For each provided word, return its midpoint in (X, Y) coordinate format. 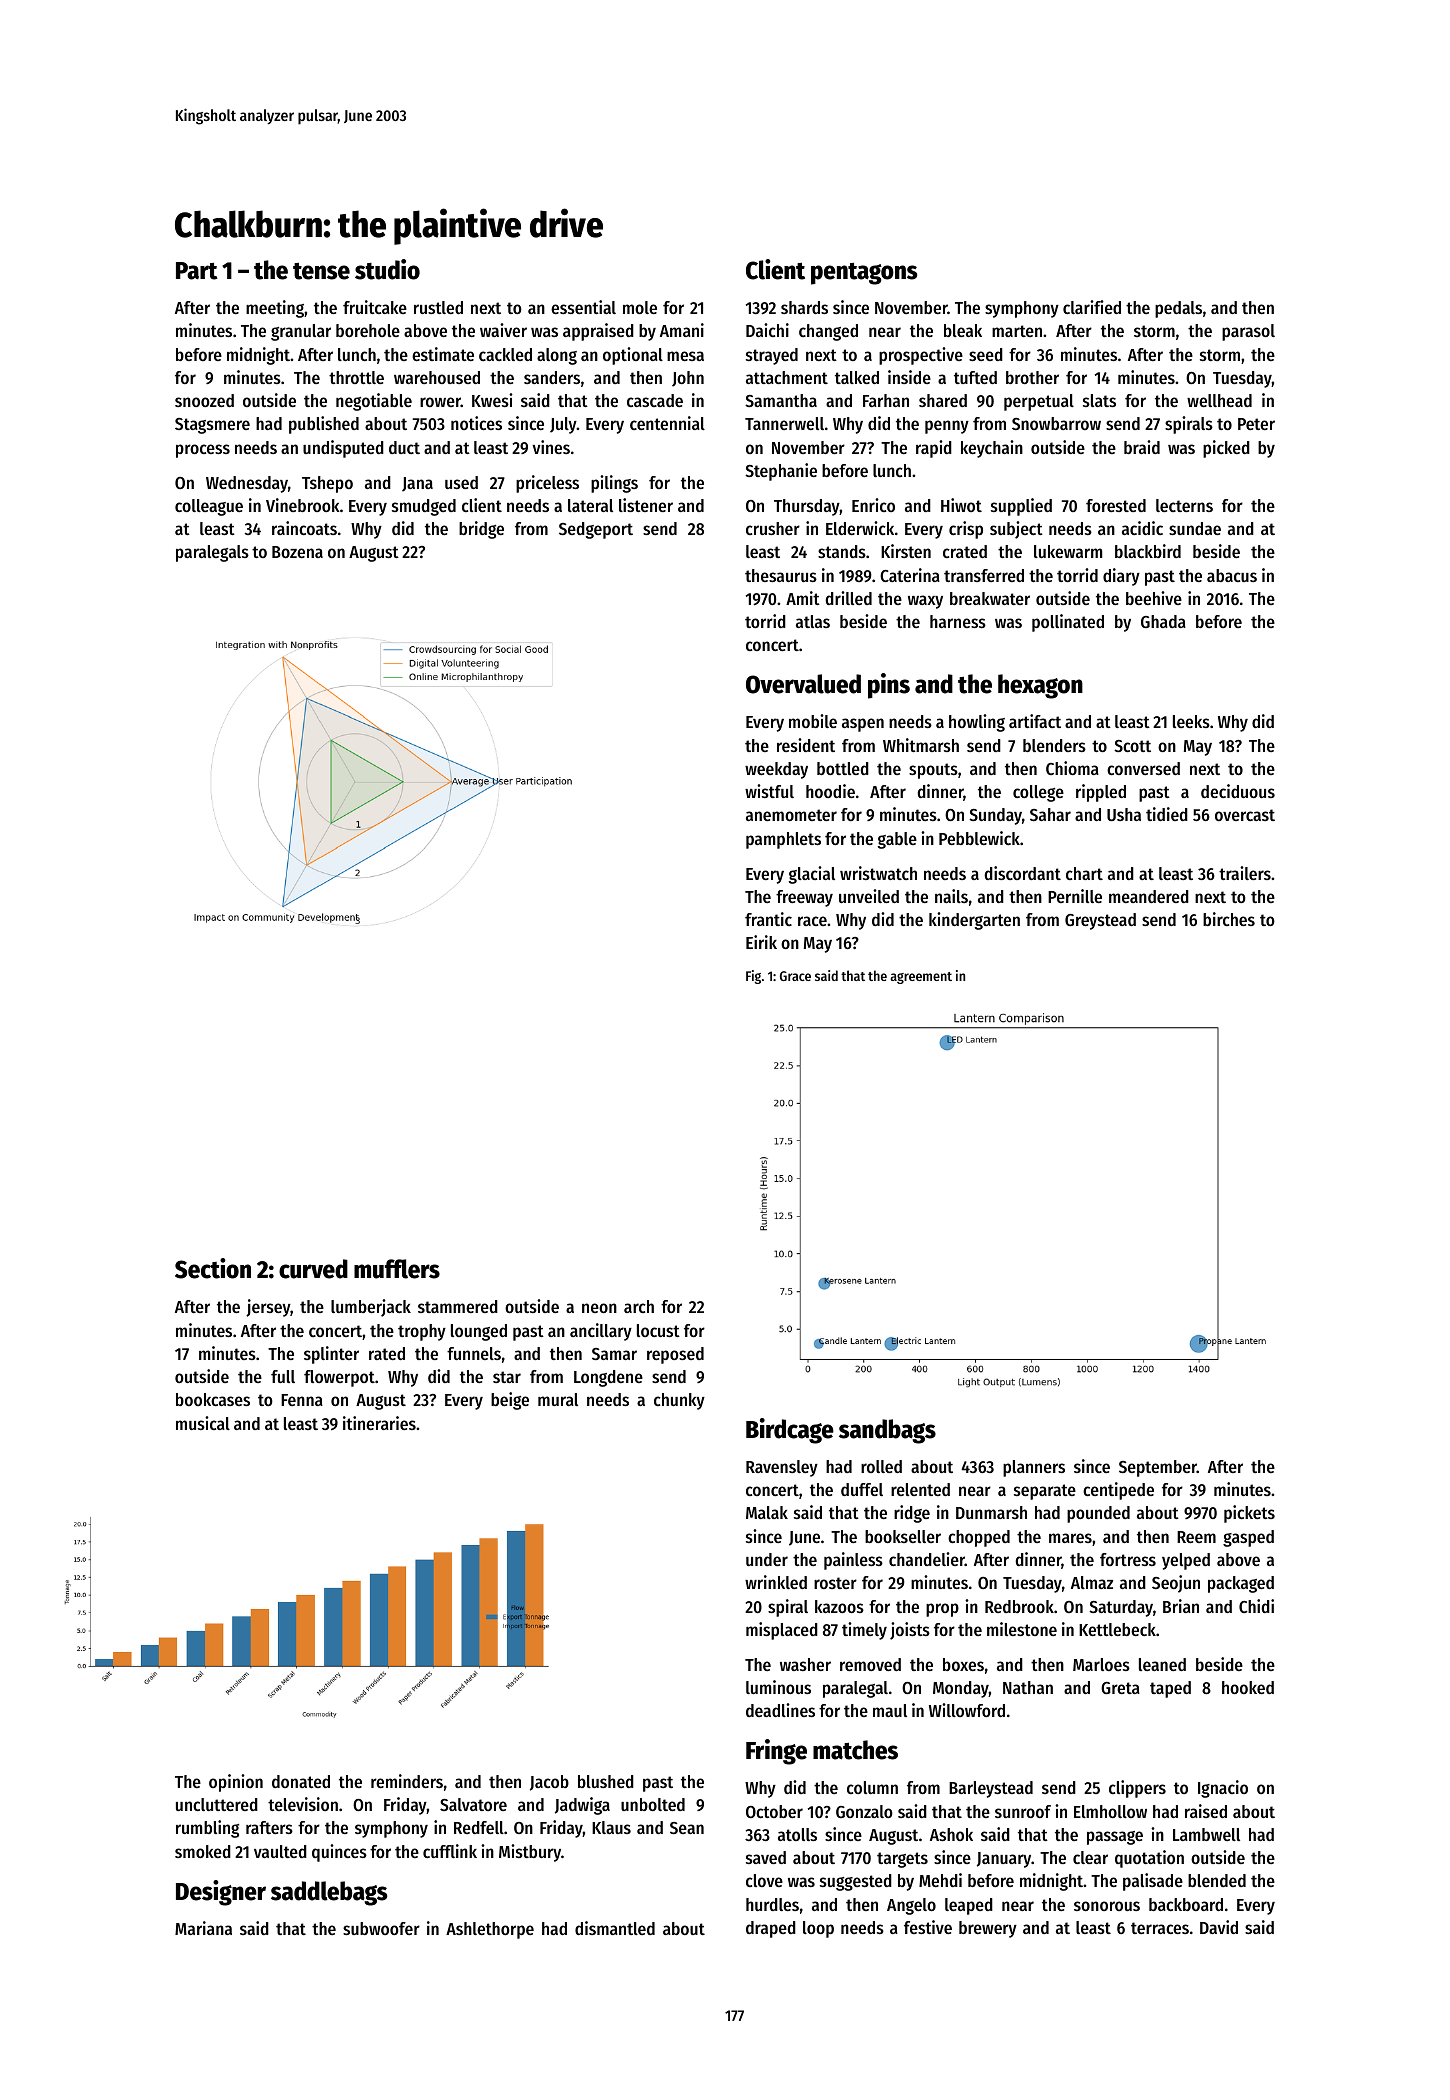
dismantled (615, 1928)
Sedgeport (596, 530)
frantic (768, 919)
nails (951, 896)
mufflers (397, 1269)
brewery (988, 1929)
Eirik (761, 942)
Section (213, 1268)
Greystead (1100, 921)
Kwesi (492, 400)
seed (986, 354)
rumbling (207, 1829)
